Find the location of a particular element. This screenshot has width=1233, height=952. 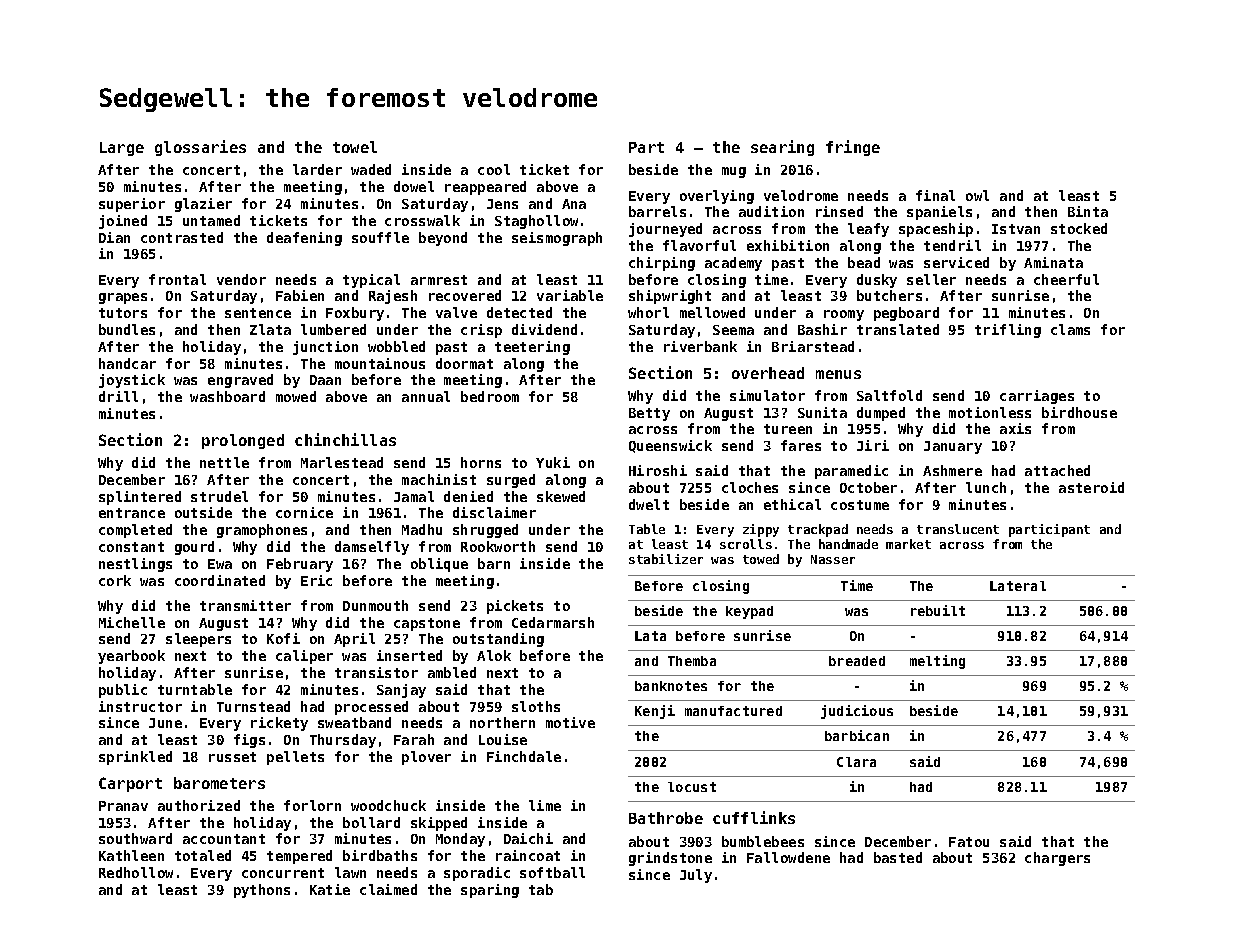

Binta is located at coordinates (1088, 211).
